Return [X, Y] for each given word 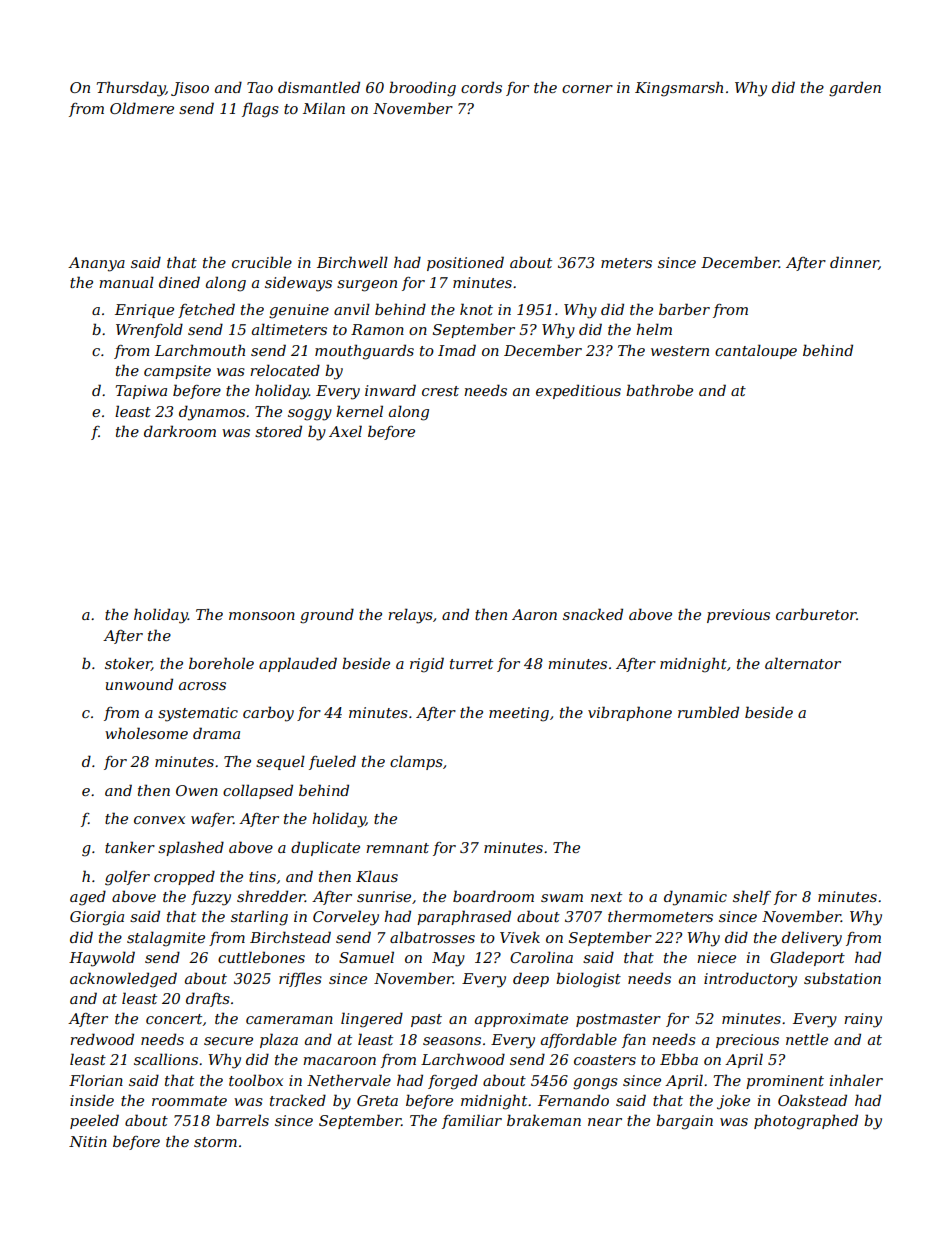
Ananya [96, 264]
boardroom [493, 896]
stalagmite [166, 939]
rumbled [708, 712]
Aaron [534, 614]
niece [716, 957]
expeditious [578, 391]
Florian [96, 1080]
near [605, 1122]
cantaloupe [756, 351]
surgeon [367, 286]
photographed [806, 1122]
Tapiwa [141, 392]
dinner [854, 263]
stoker [128, 664]
